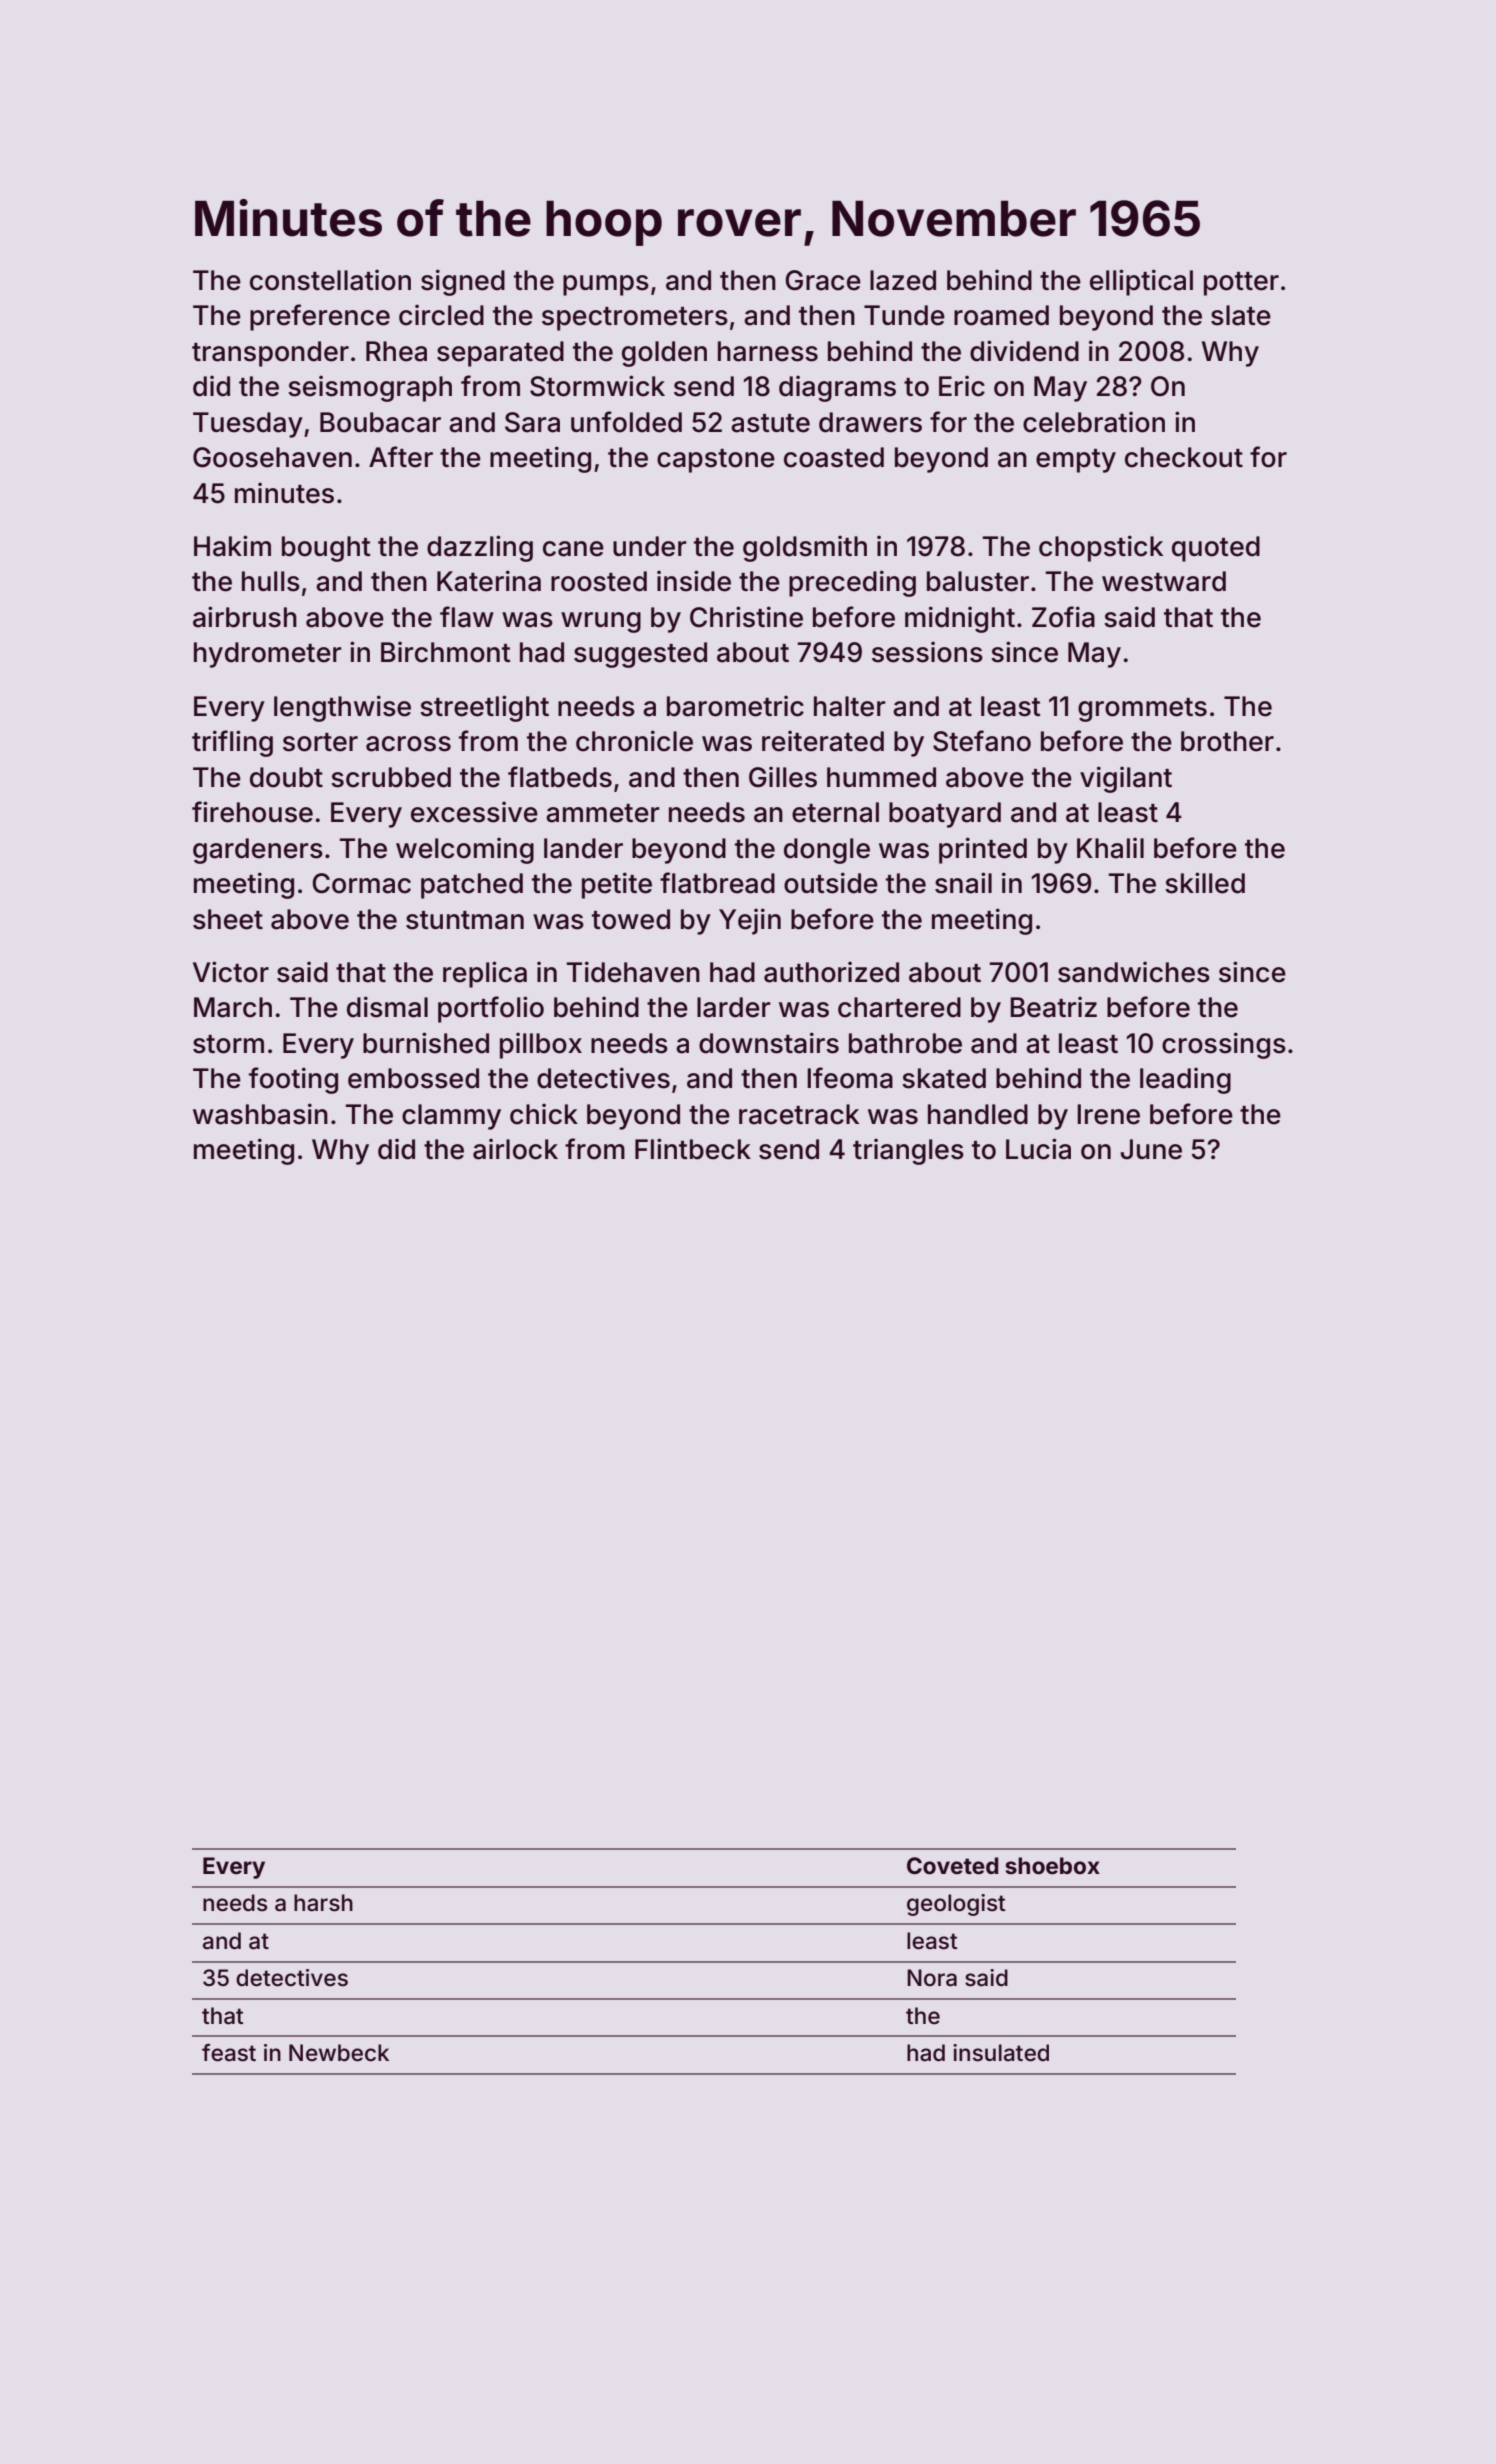  I want to click on June, so click(1151, 1149).
